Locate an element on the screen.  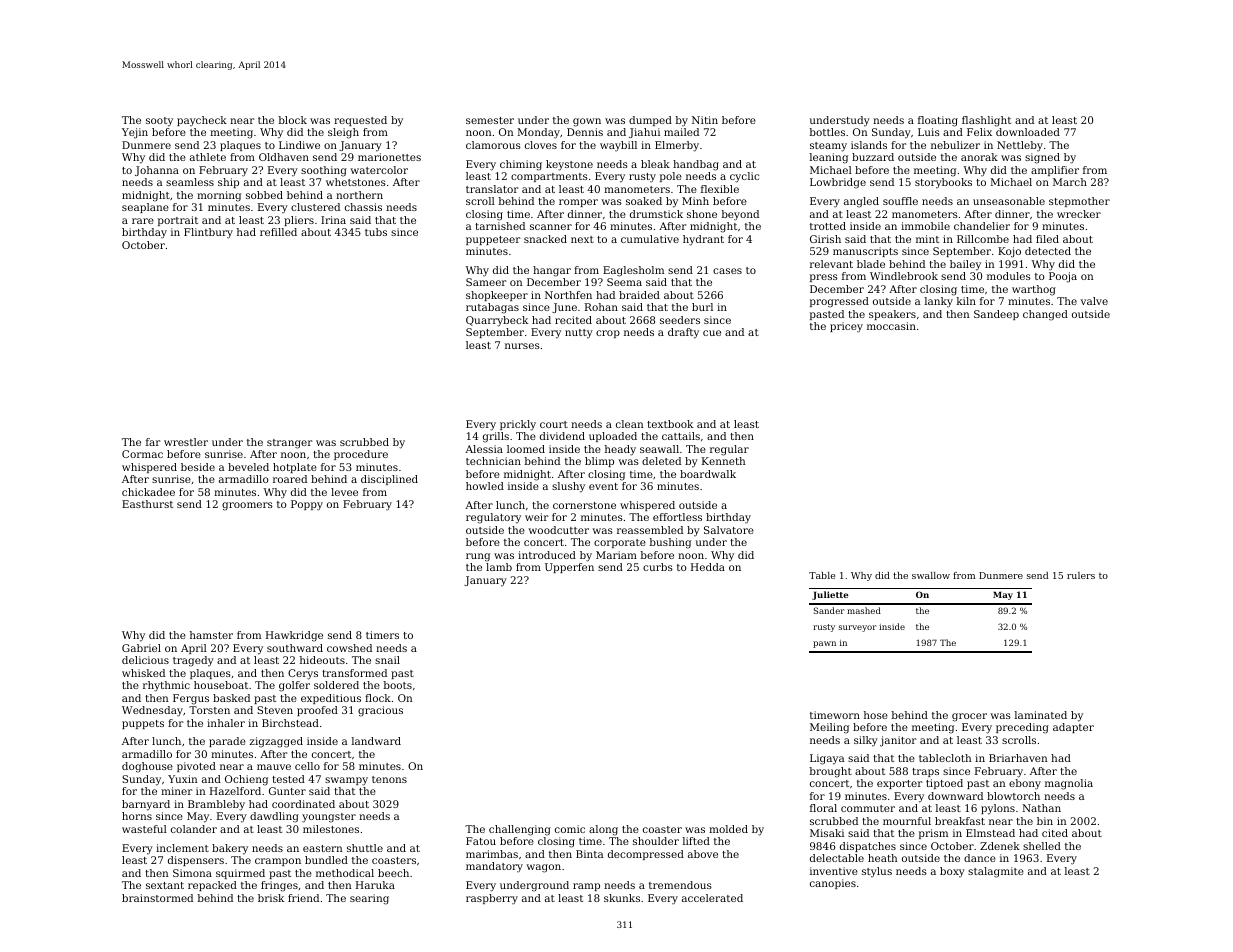
hydrant is located at coordinates (703, 240).
